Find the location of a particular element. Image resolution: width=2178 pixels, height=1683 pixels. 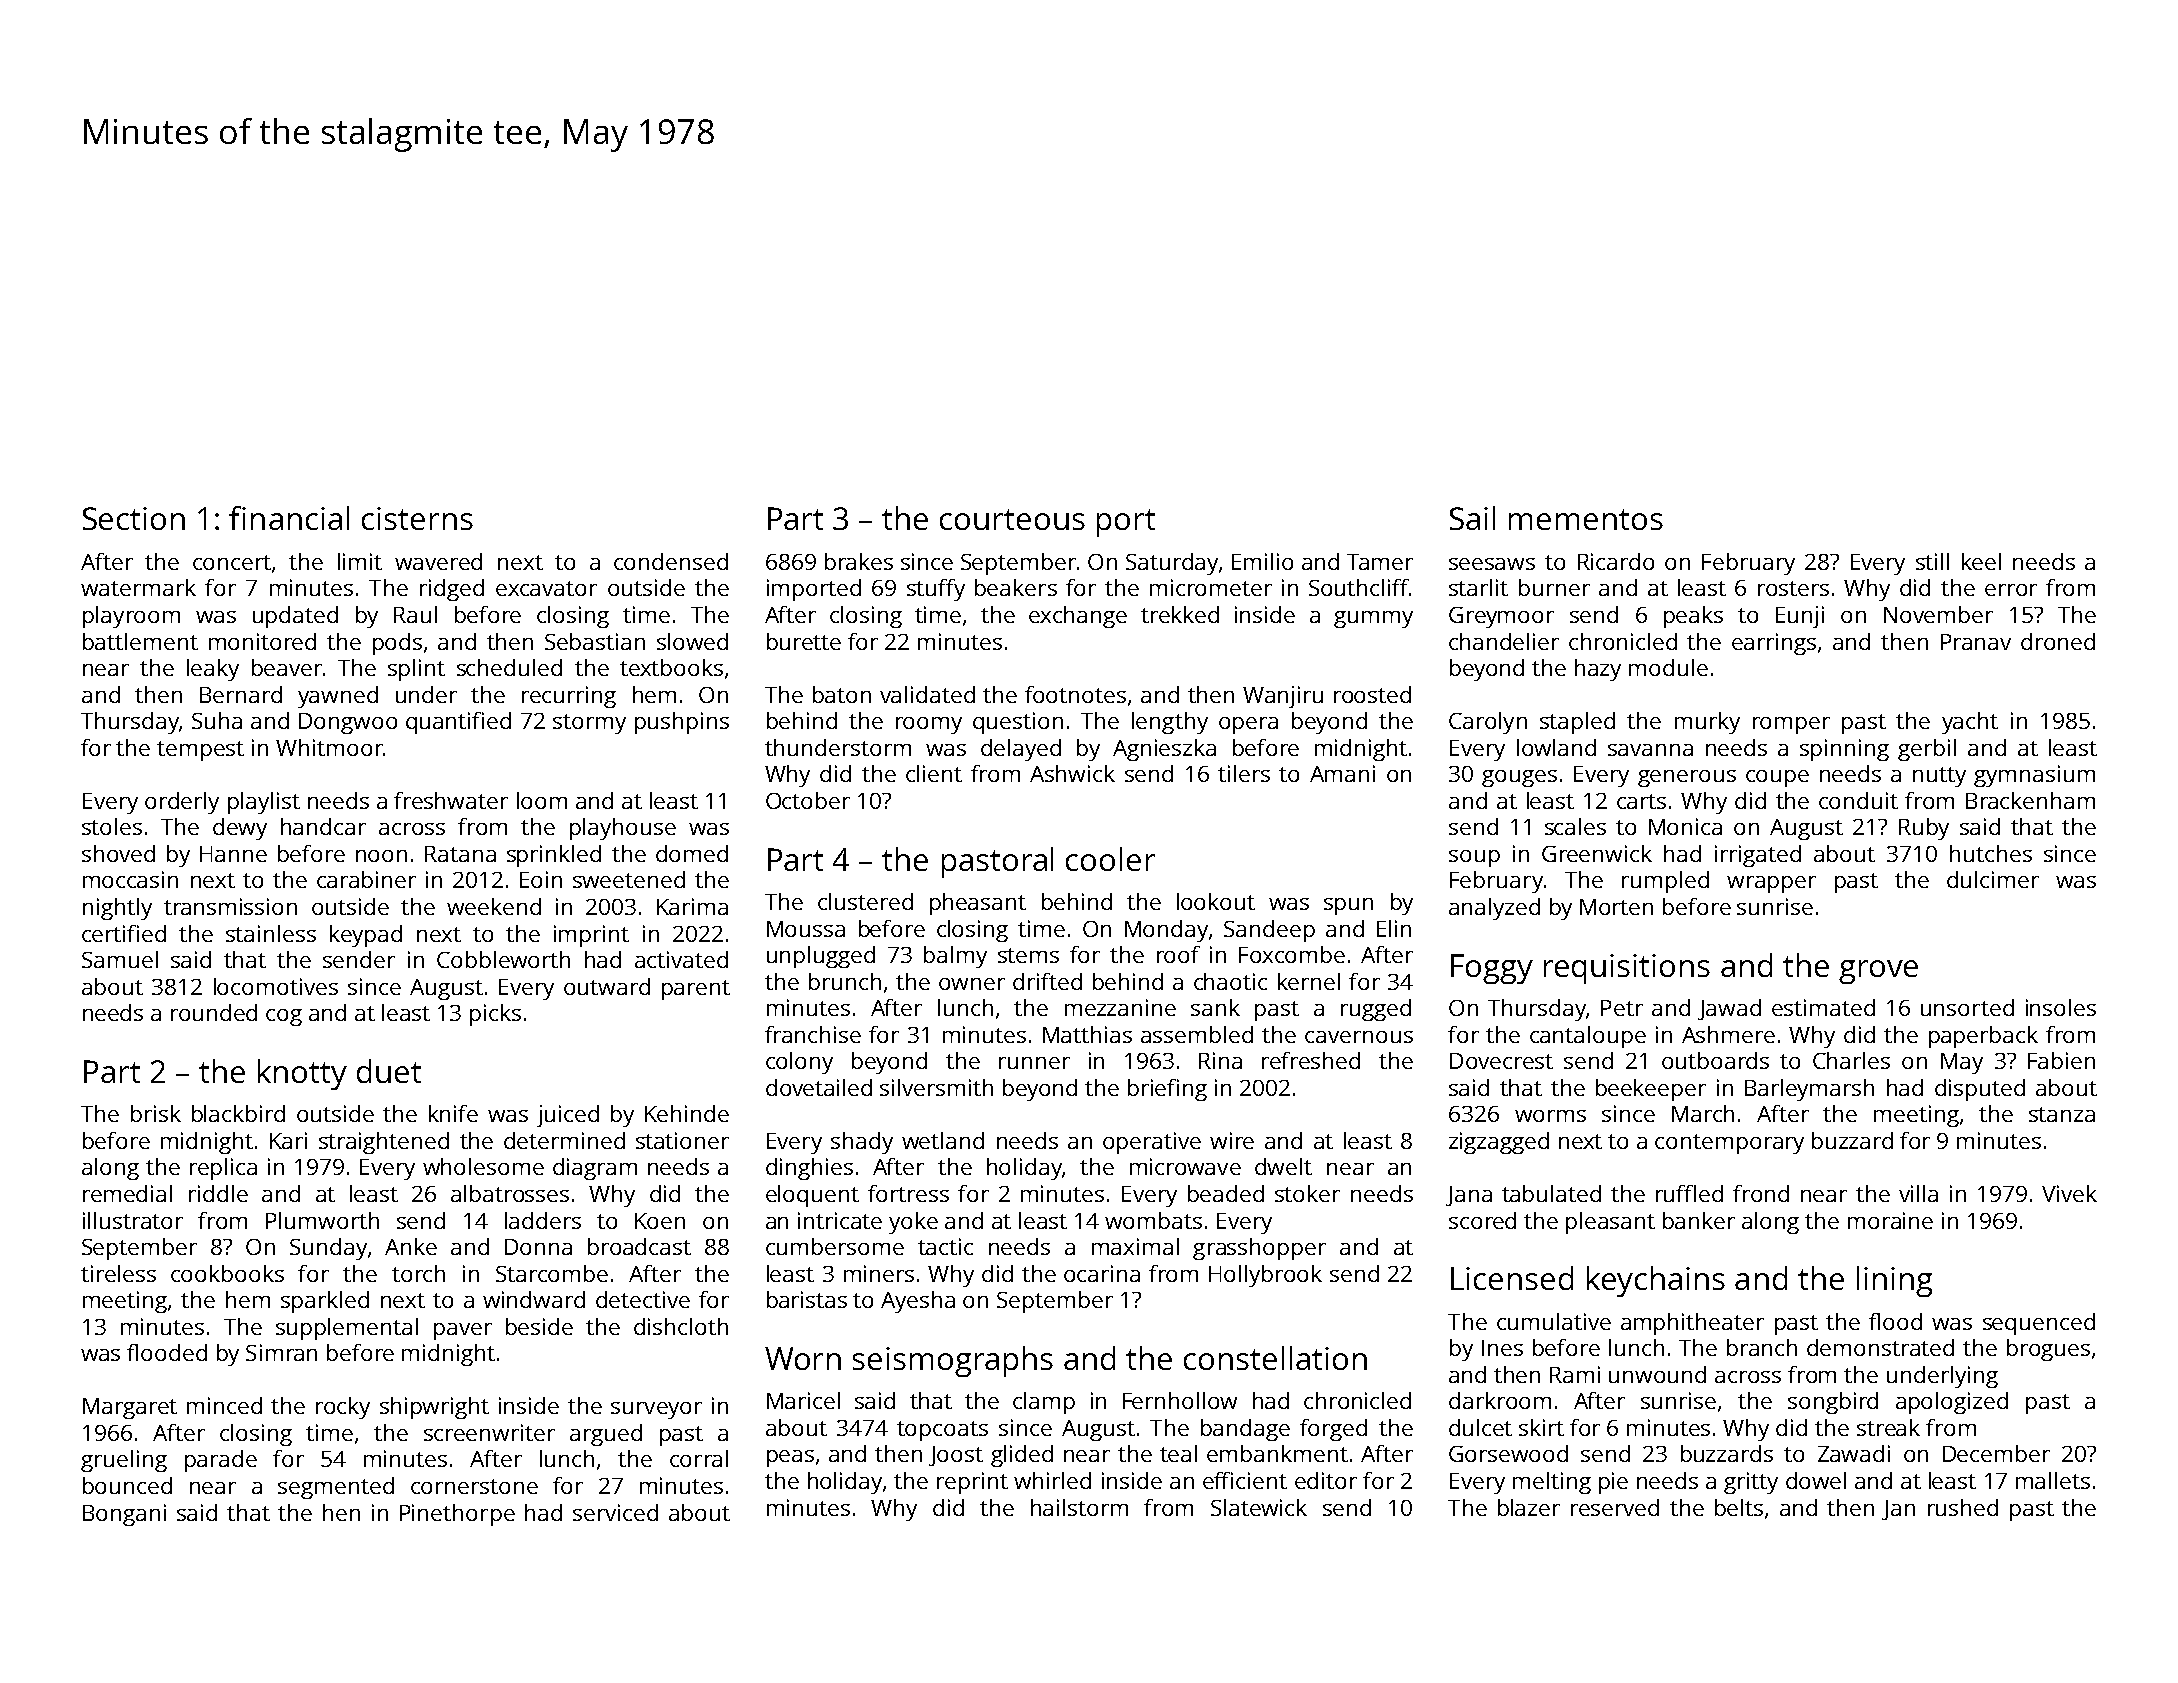

Slatewick is located at coordinates (1259, 1507).
